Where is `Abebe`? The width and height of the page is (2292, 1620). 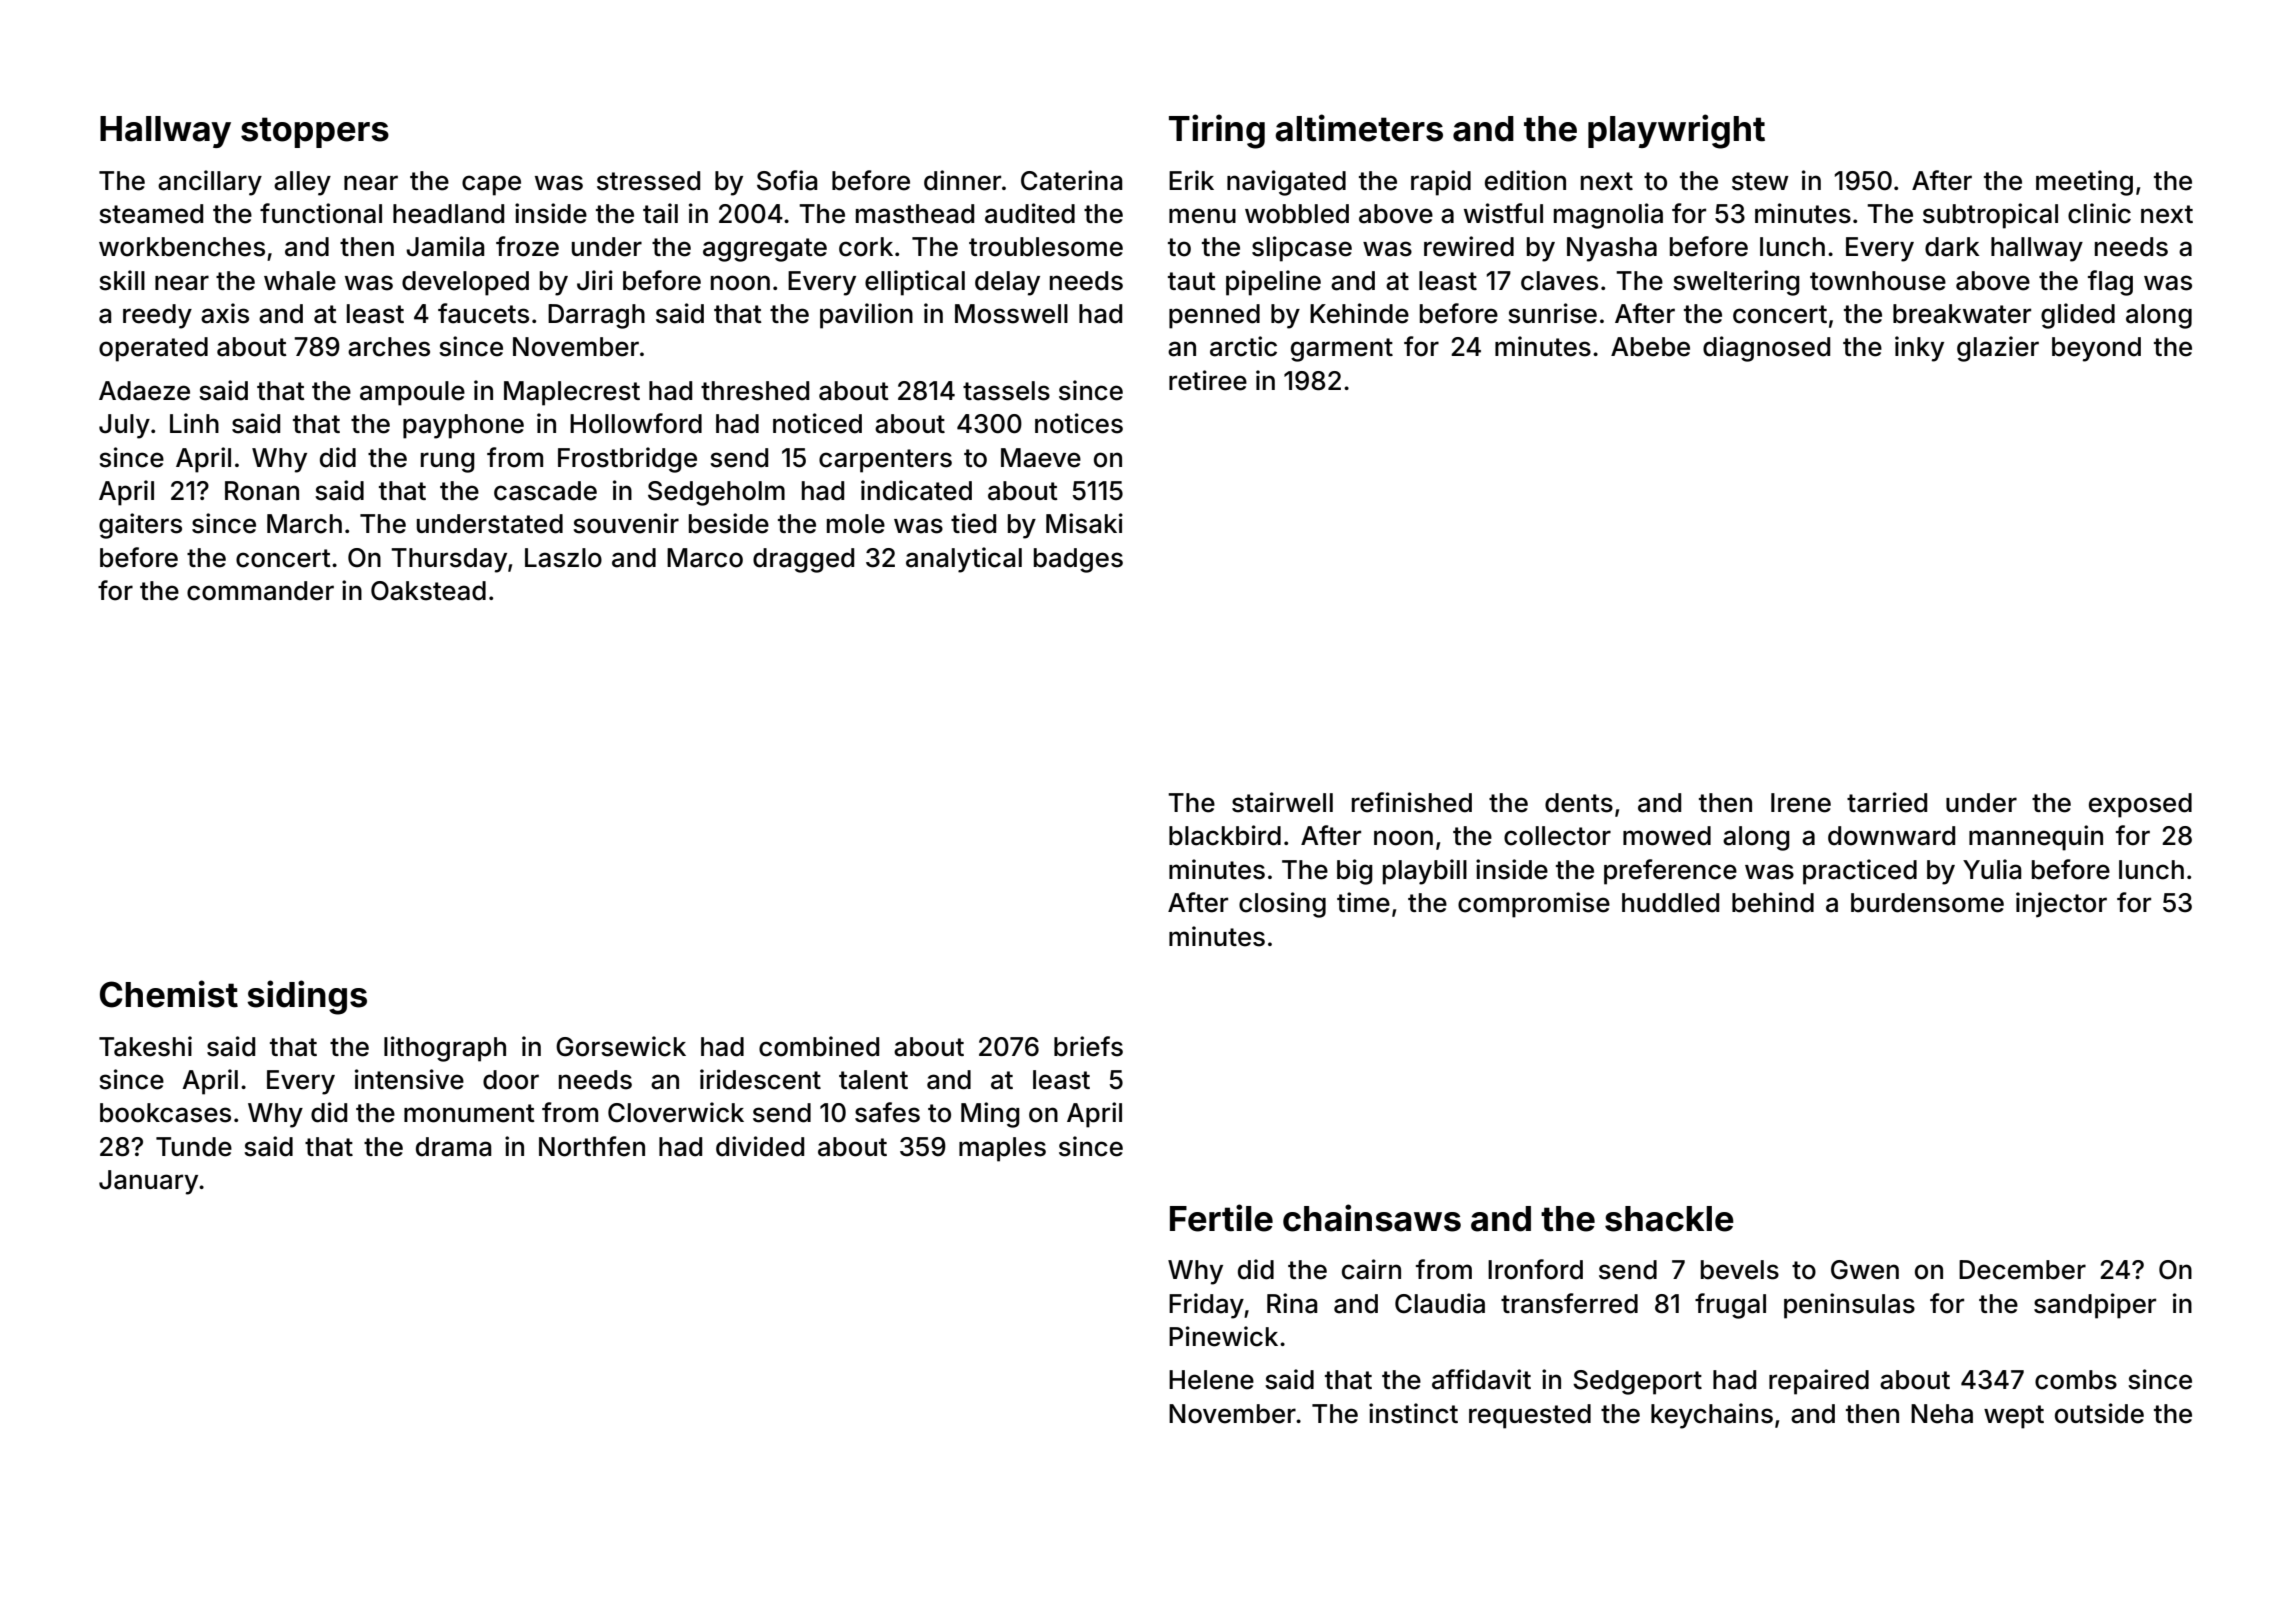
Abebe is located at coordinates (1650, 347).
